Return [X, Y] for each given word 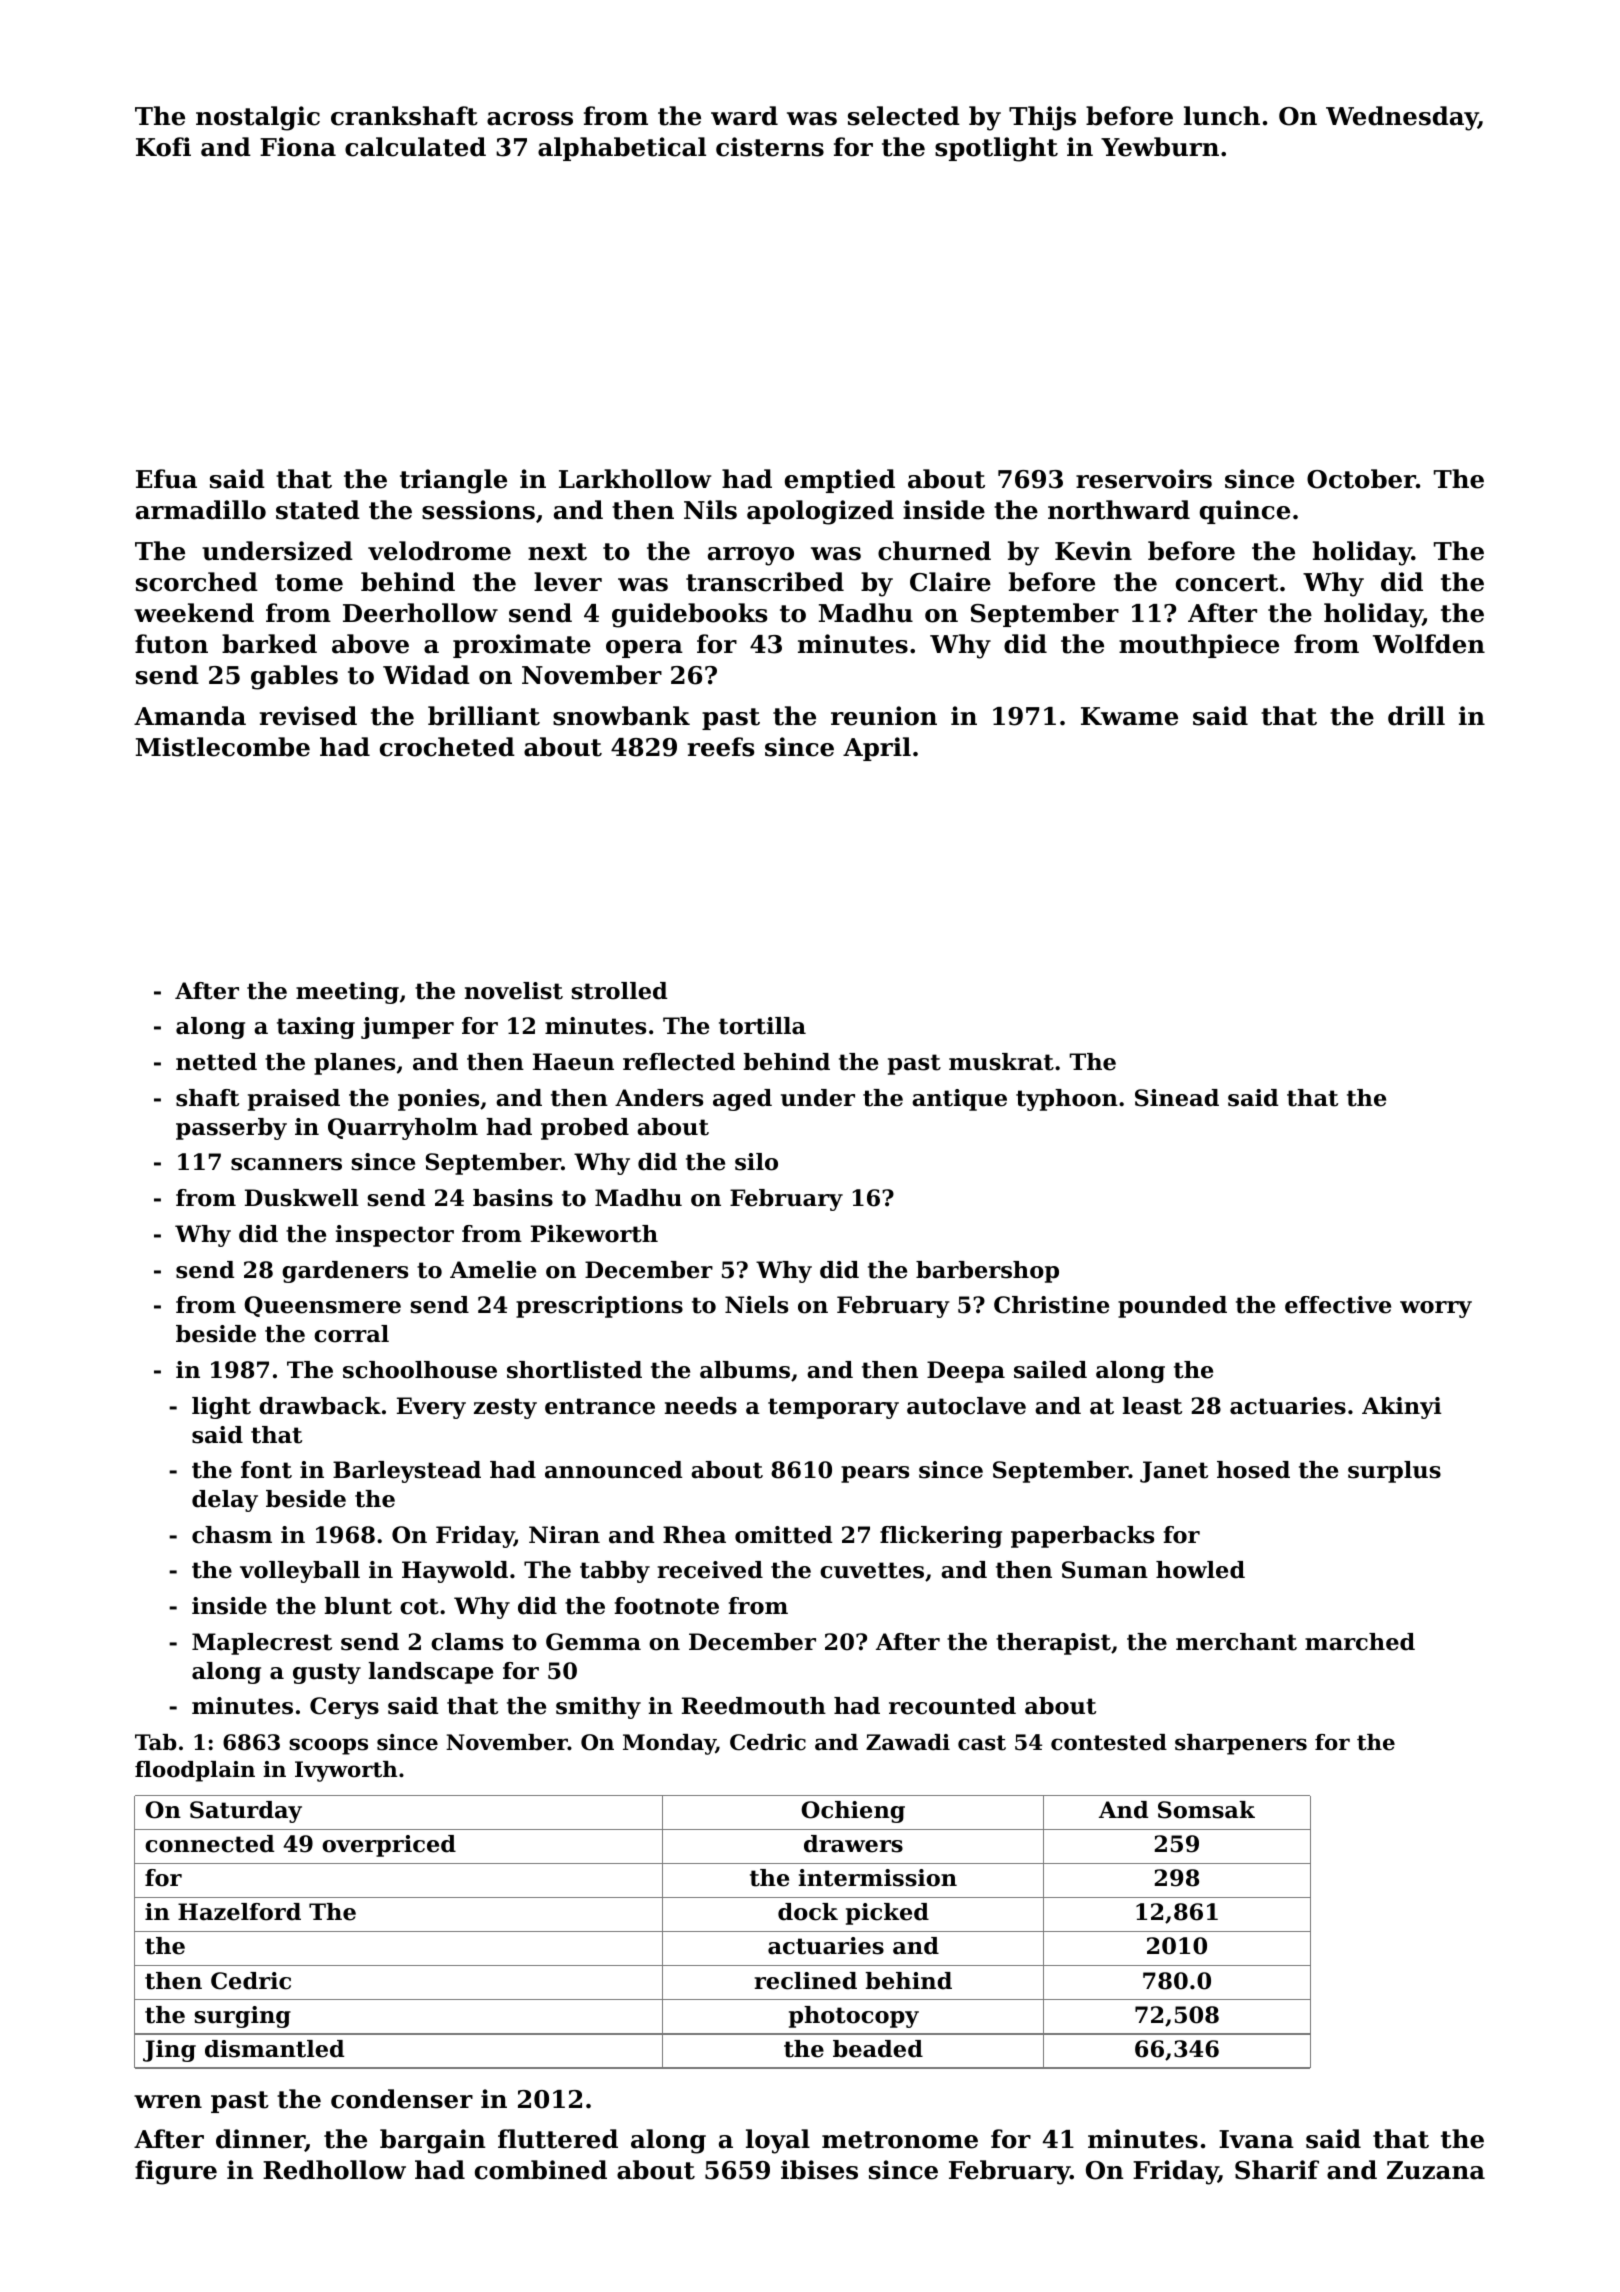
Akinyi [1402, 1408]
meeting [347, 993]
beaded [878, 2049]
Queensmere [322, 1306]
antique [959, 1100]
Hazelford [239, 1912]
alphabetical [622, 149]
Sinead [1177, 1098]
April [877, 749]
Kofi [163, 147]
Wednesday [1402, 118]
